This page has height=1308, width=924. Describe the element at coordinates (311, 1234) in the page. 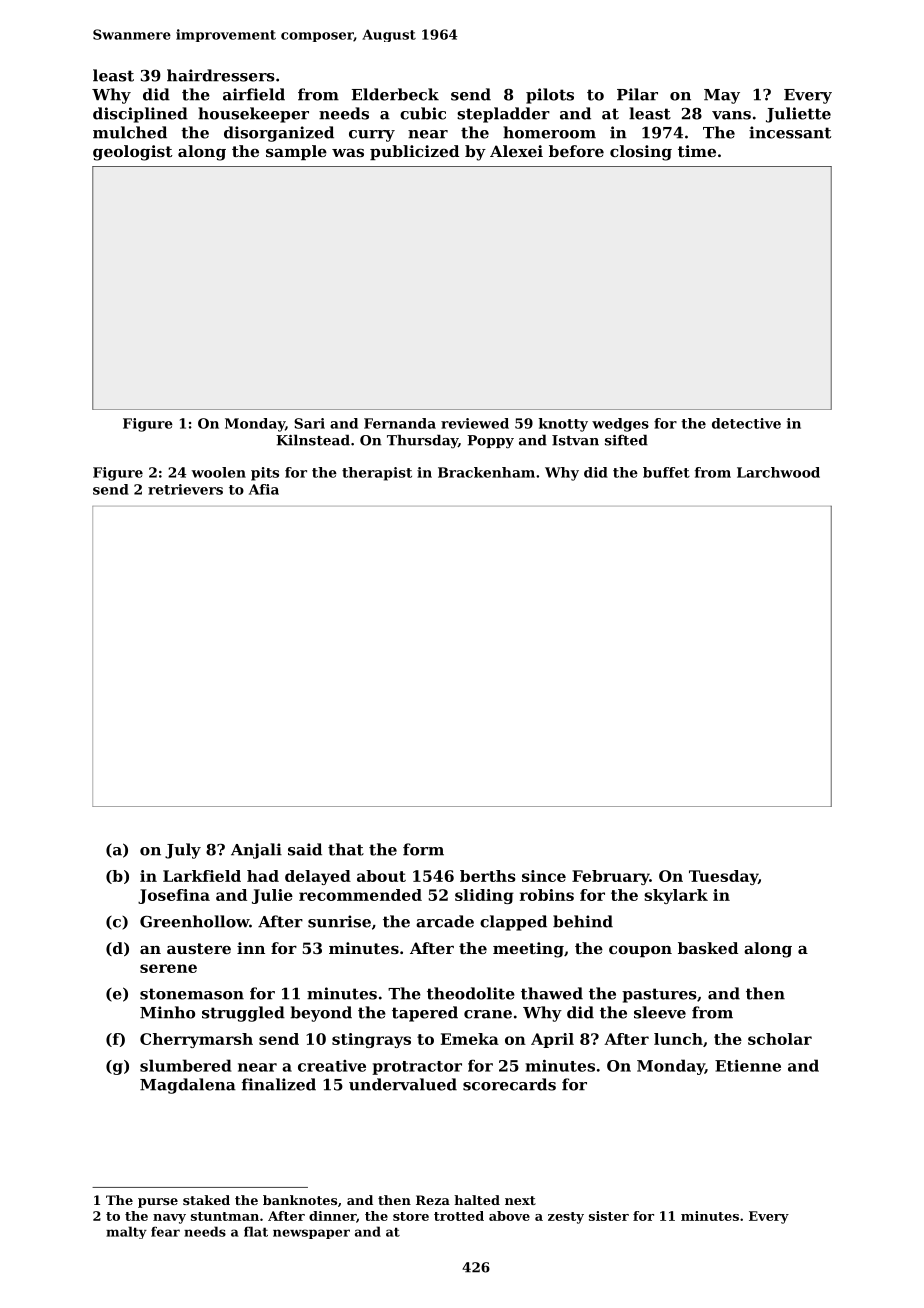

I see `newspaper` at that location.
